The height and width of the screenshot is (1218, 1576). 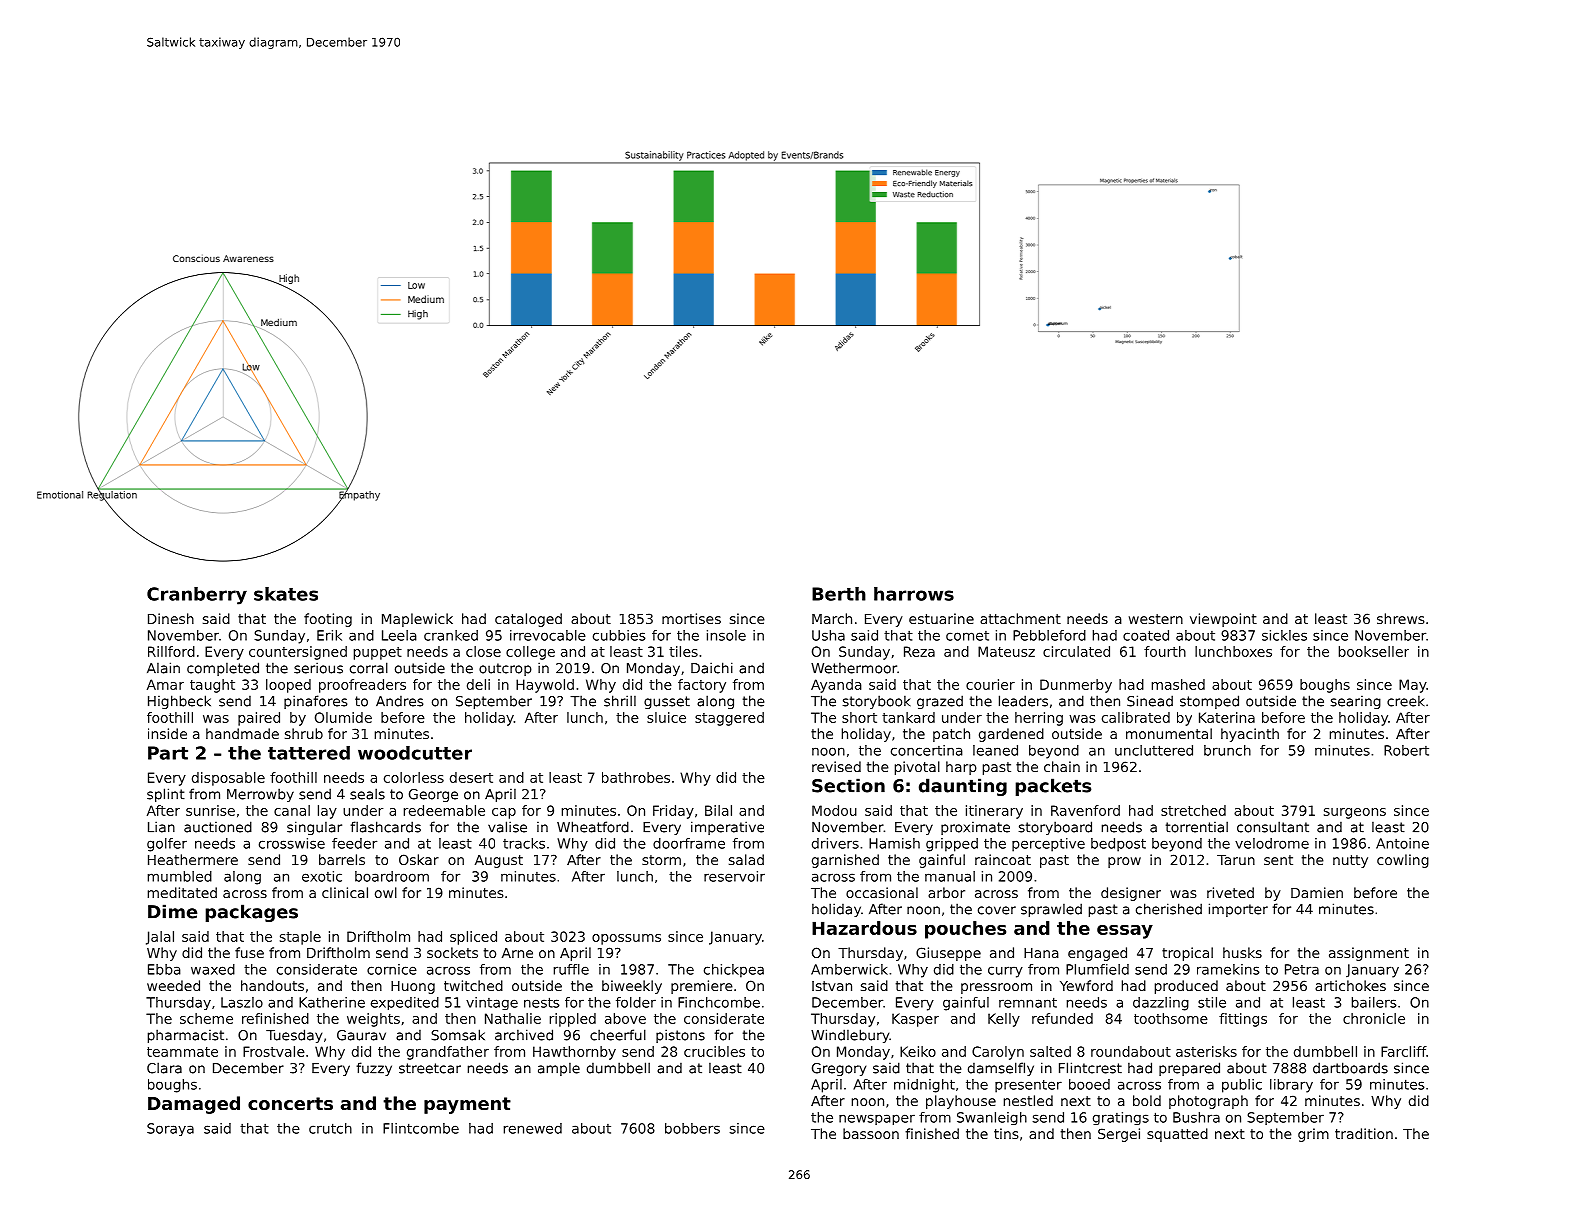 I want to click on Maplewick, so click(x=417, y=620).
